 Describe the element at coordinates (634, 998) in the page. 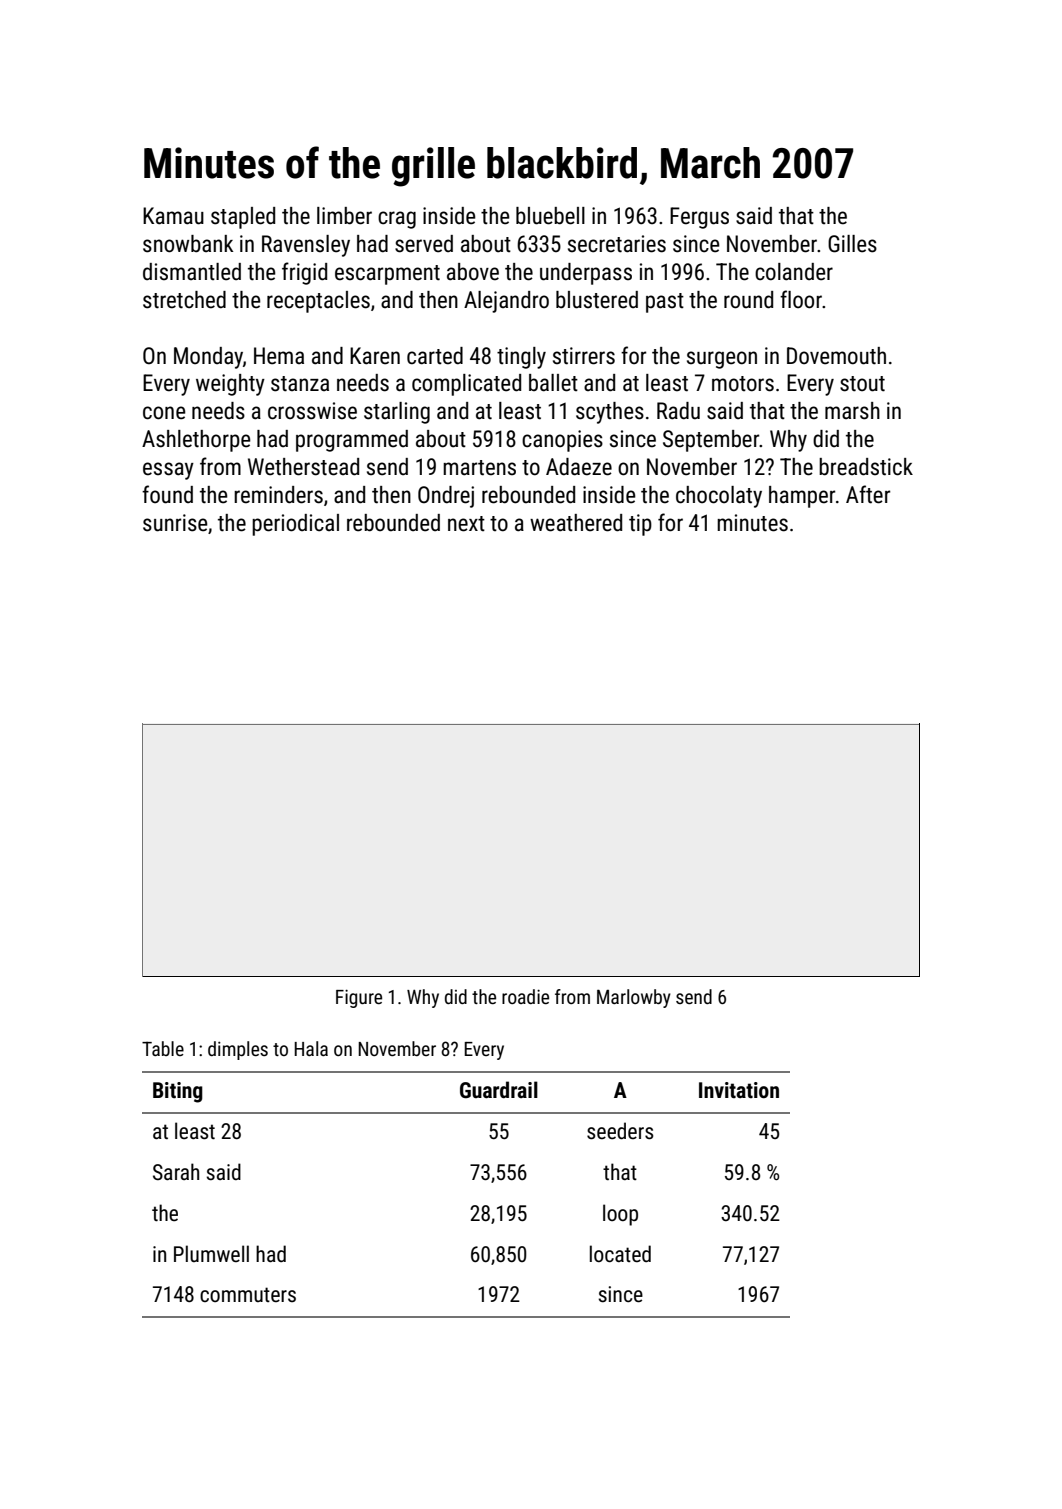

I see `Marlowby` at that location.
